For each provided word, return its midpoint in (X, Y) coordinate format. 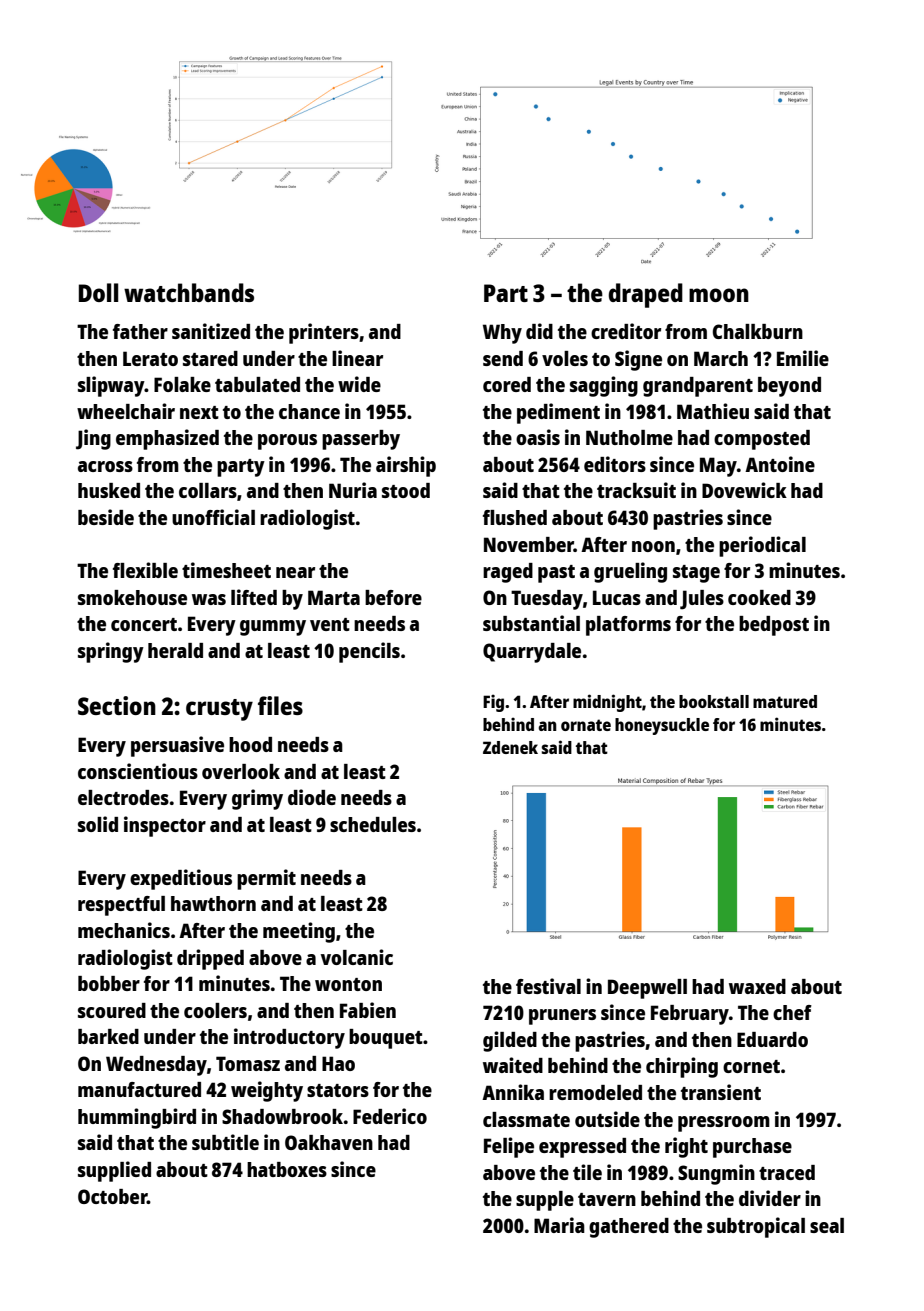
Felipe (509, 1147)
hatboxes (287, 1169)
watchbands (189, 292)
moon (719, 295)
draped (646, 295)
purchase (752, 1148)
